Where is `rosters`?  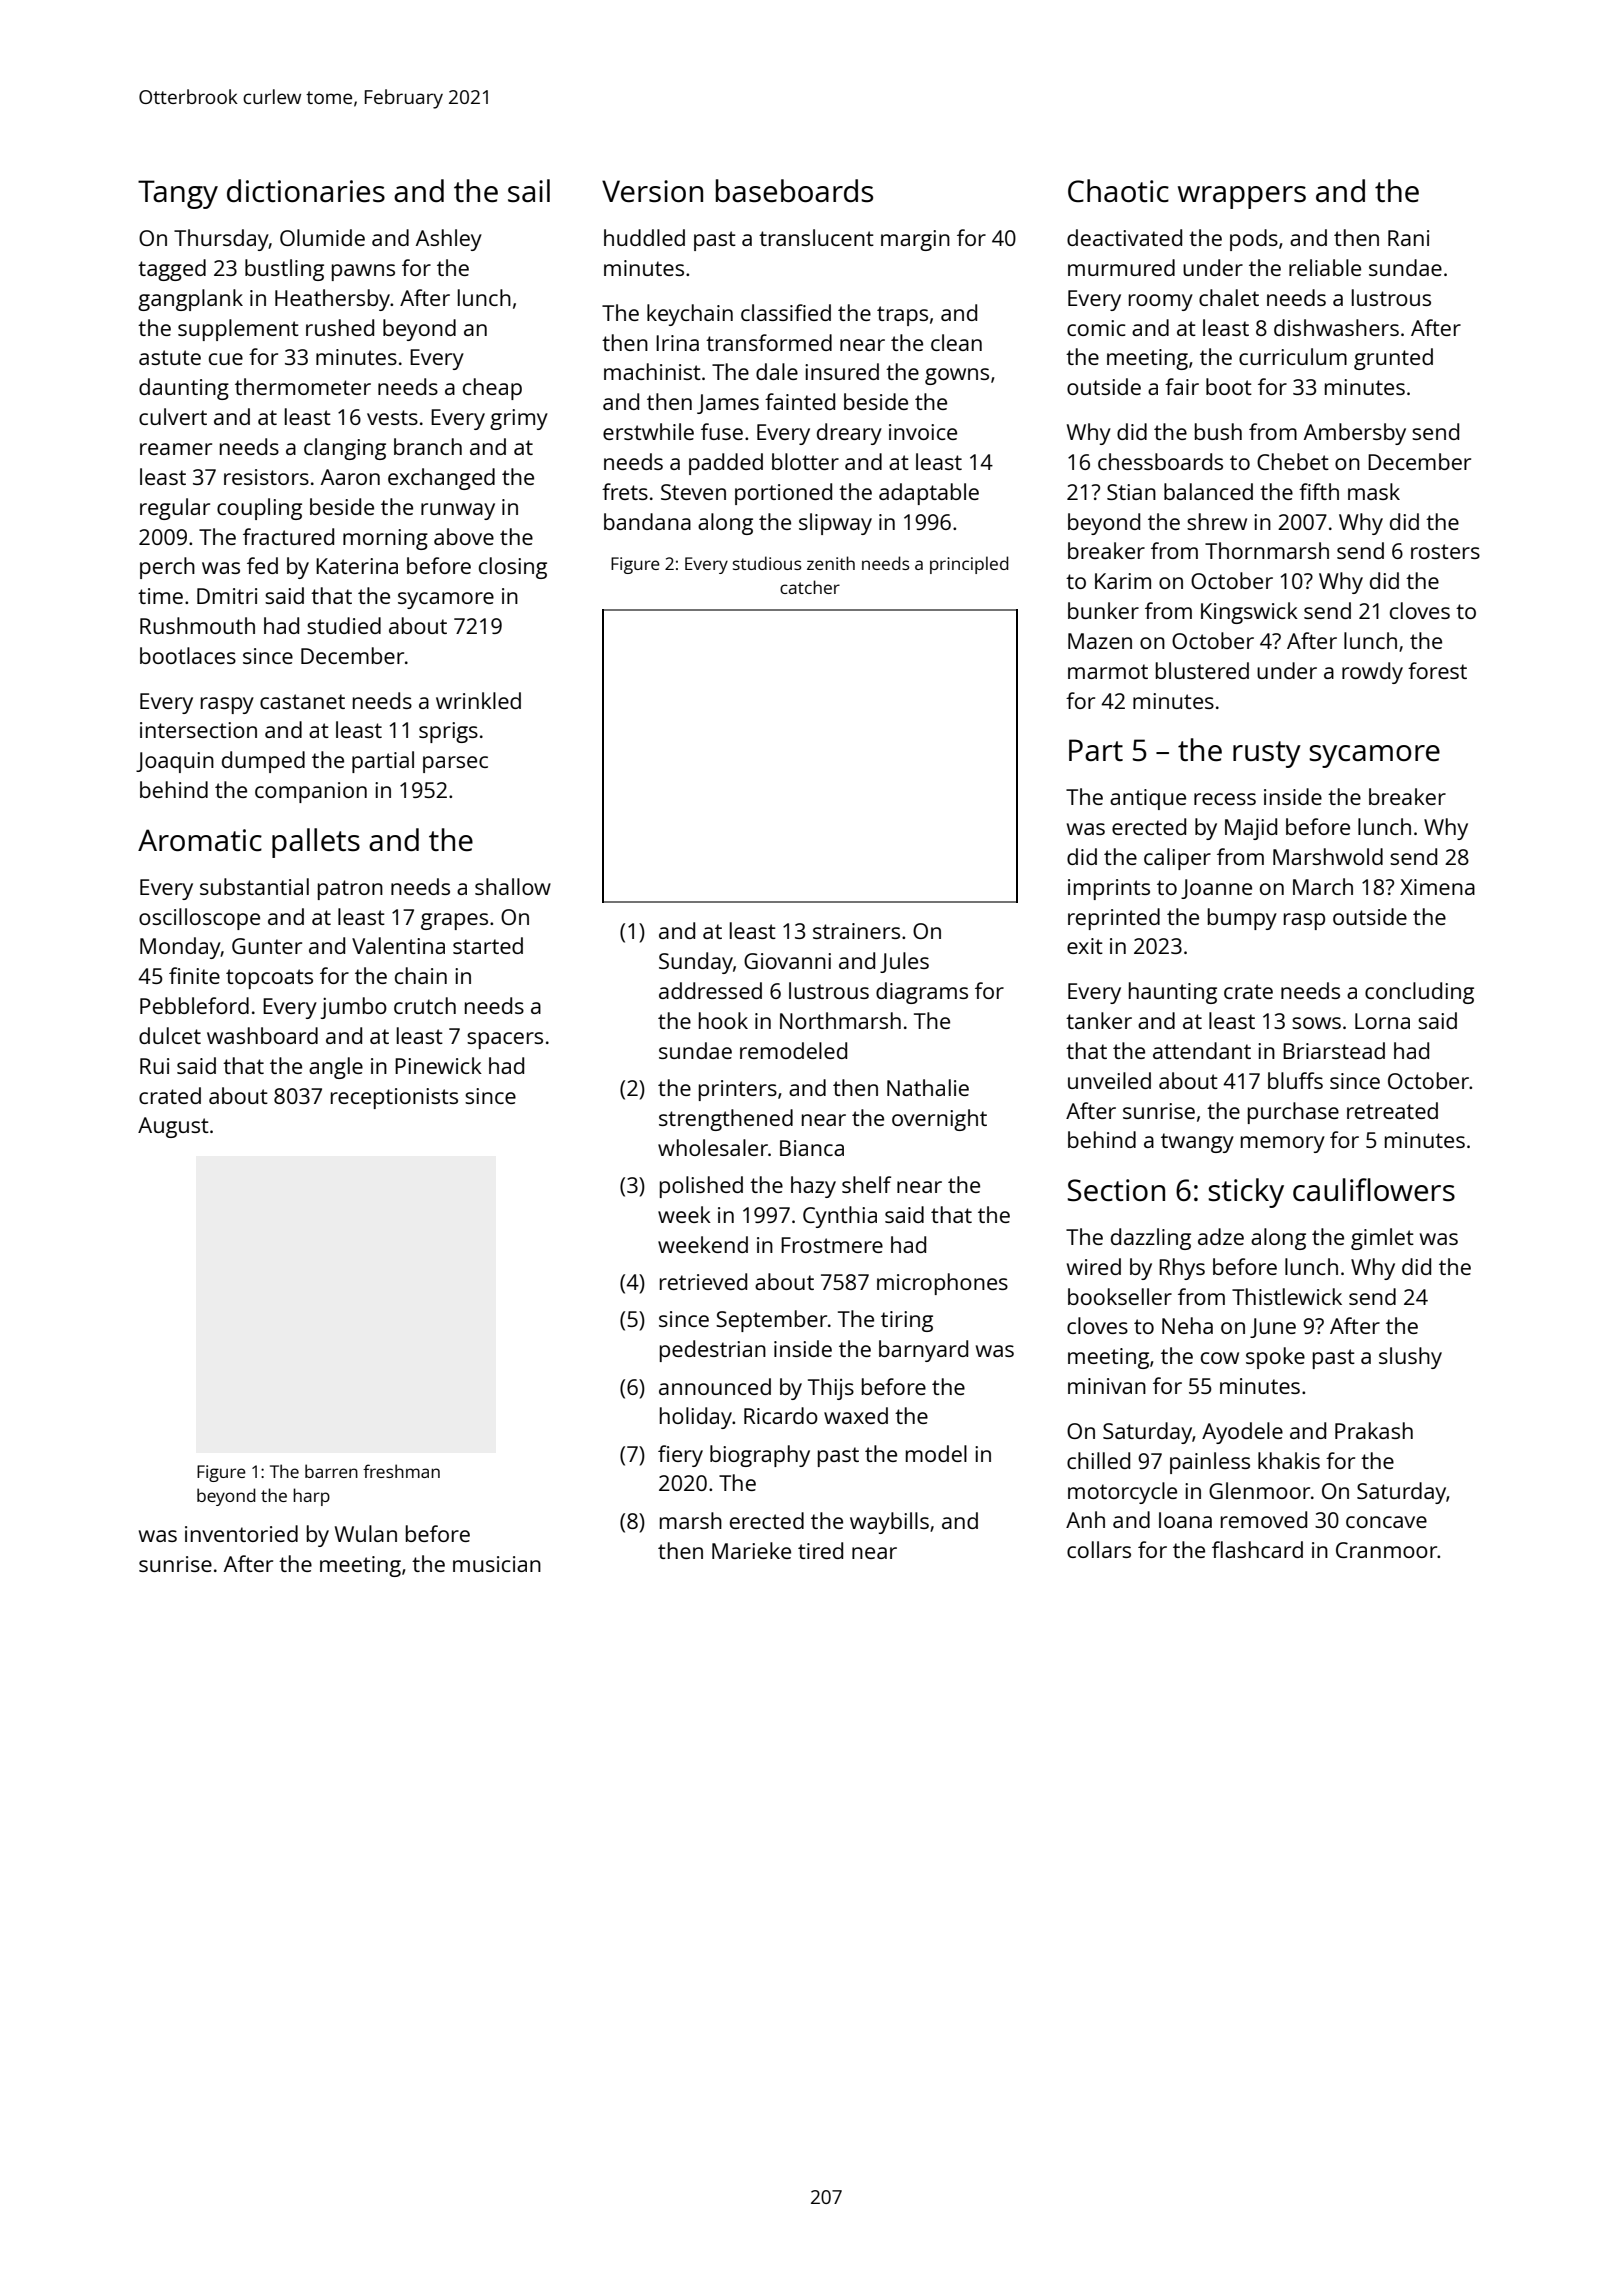
rosters is located at coordinates (1445, 551).
